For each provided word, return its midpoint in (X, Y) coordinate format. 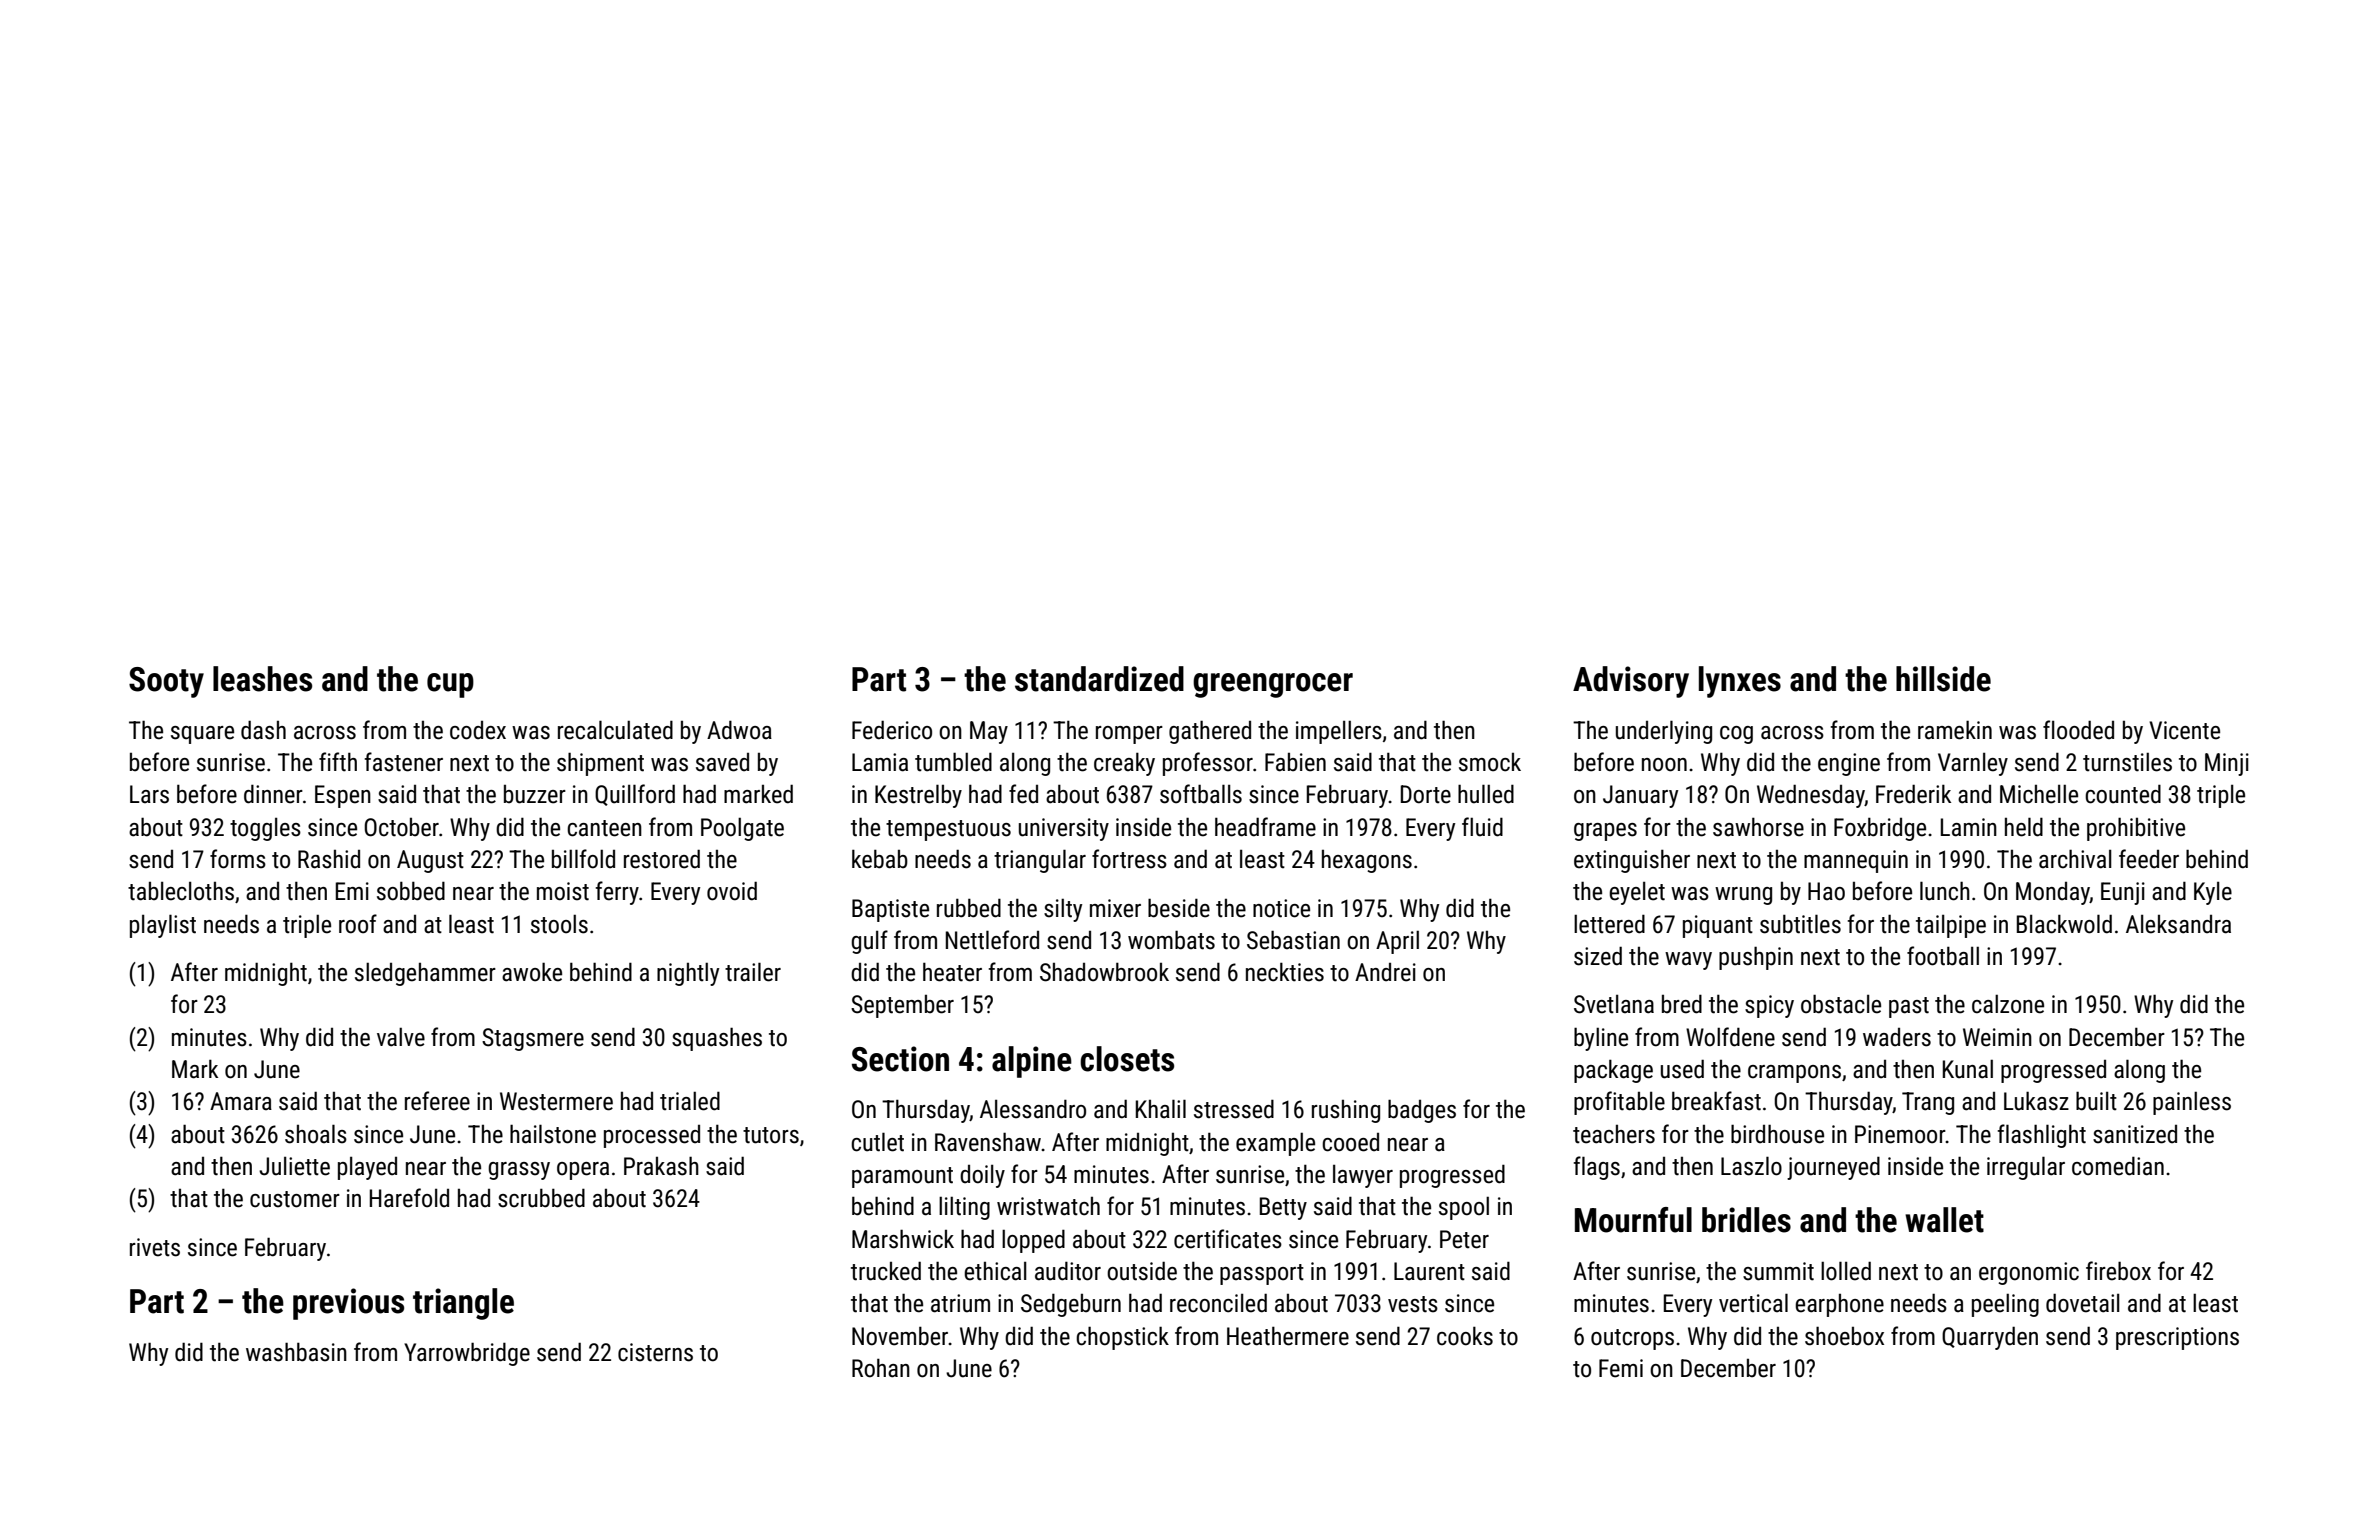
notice (1281, 908)
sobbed (411, 891)
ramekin (1955, 730)
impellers (1339, 732)
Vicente (2184, 730)
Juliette (294, 1166)
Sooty (166, 682)
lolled (1846, 1271)
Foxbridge (1880, 829)
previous (348, 1304)
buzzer (535, 794)
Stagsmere (533, 1039)
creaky (1124, 764)
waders (1897, 1037)
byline (1601, 1039)
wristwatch (1048, 1206)
